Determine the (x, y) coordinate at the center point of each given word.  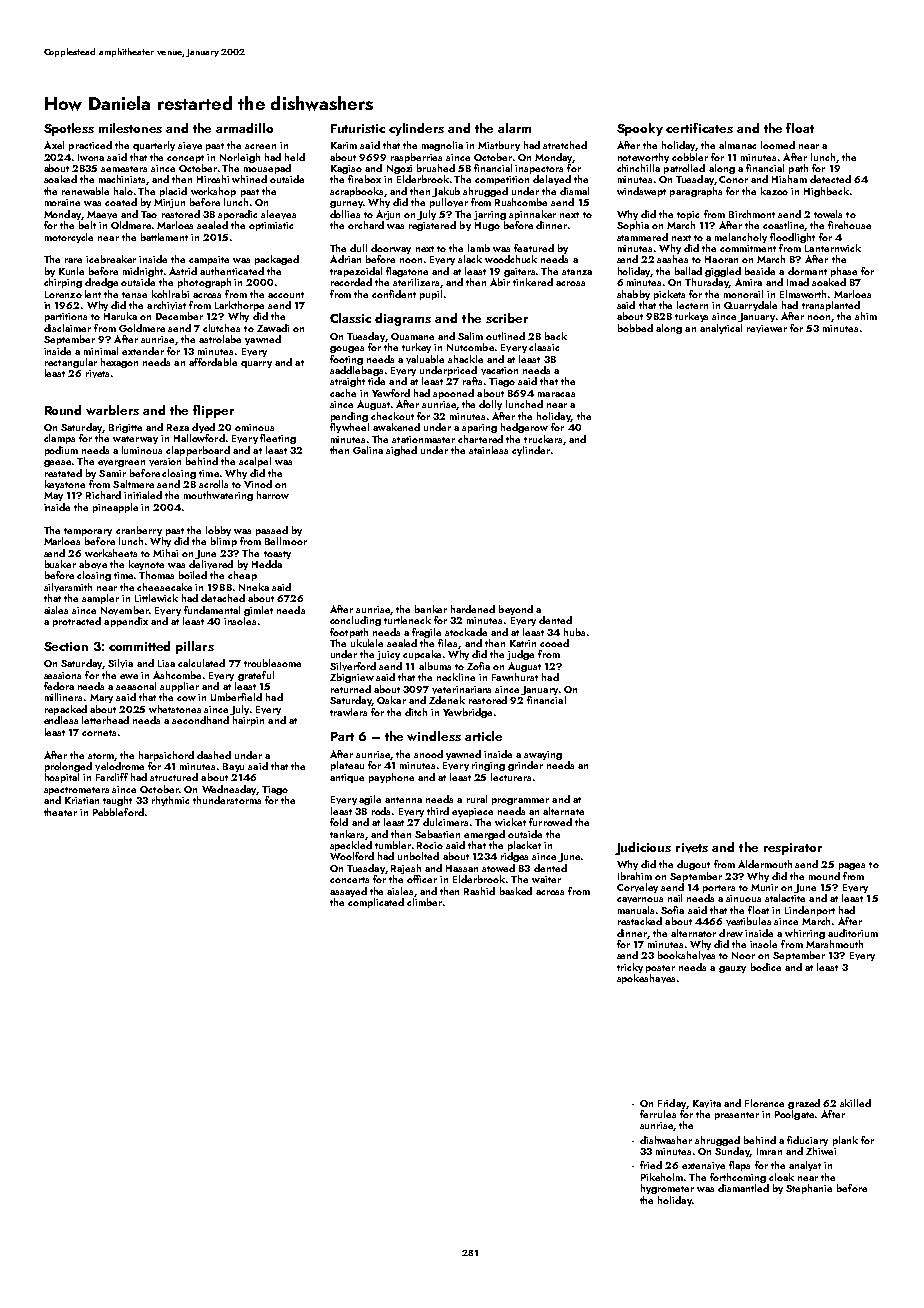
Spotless (69, 129)
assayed (348, 892)
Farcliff (112, 777)
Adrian (345, 259)
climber (424, 902)
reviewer (767, 329)
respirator (793, 849)
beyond (516, 610)
